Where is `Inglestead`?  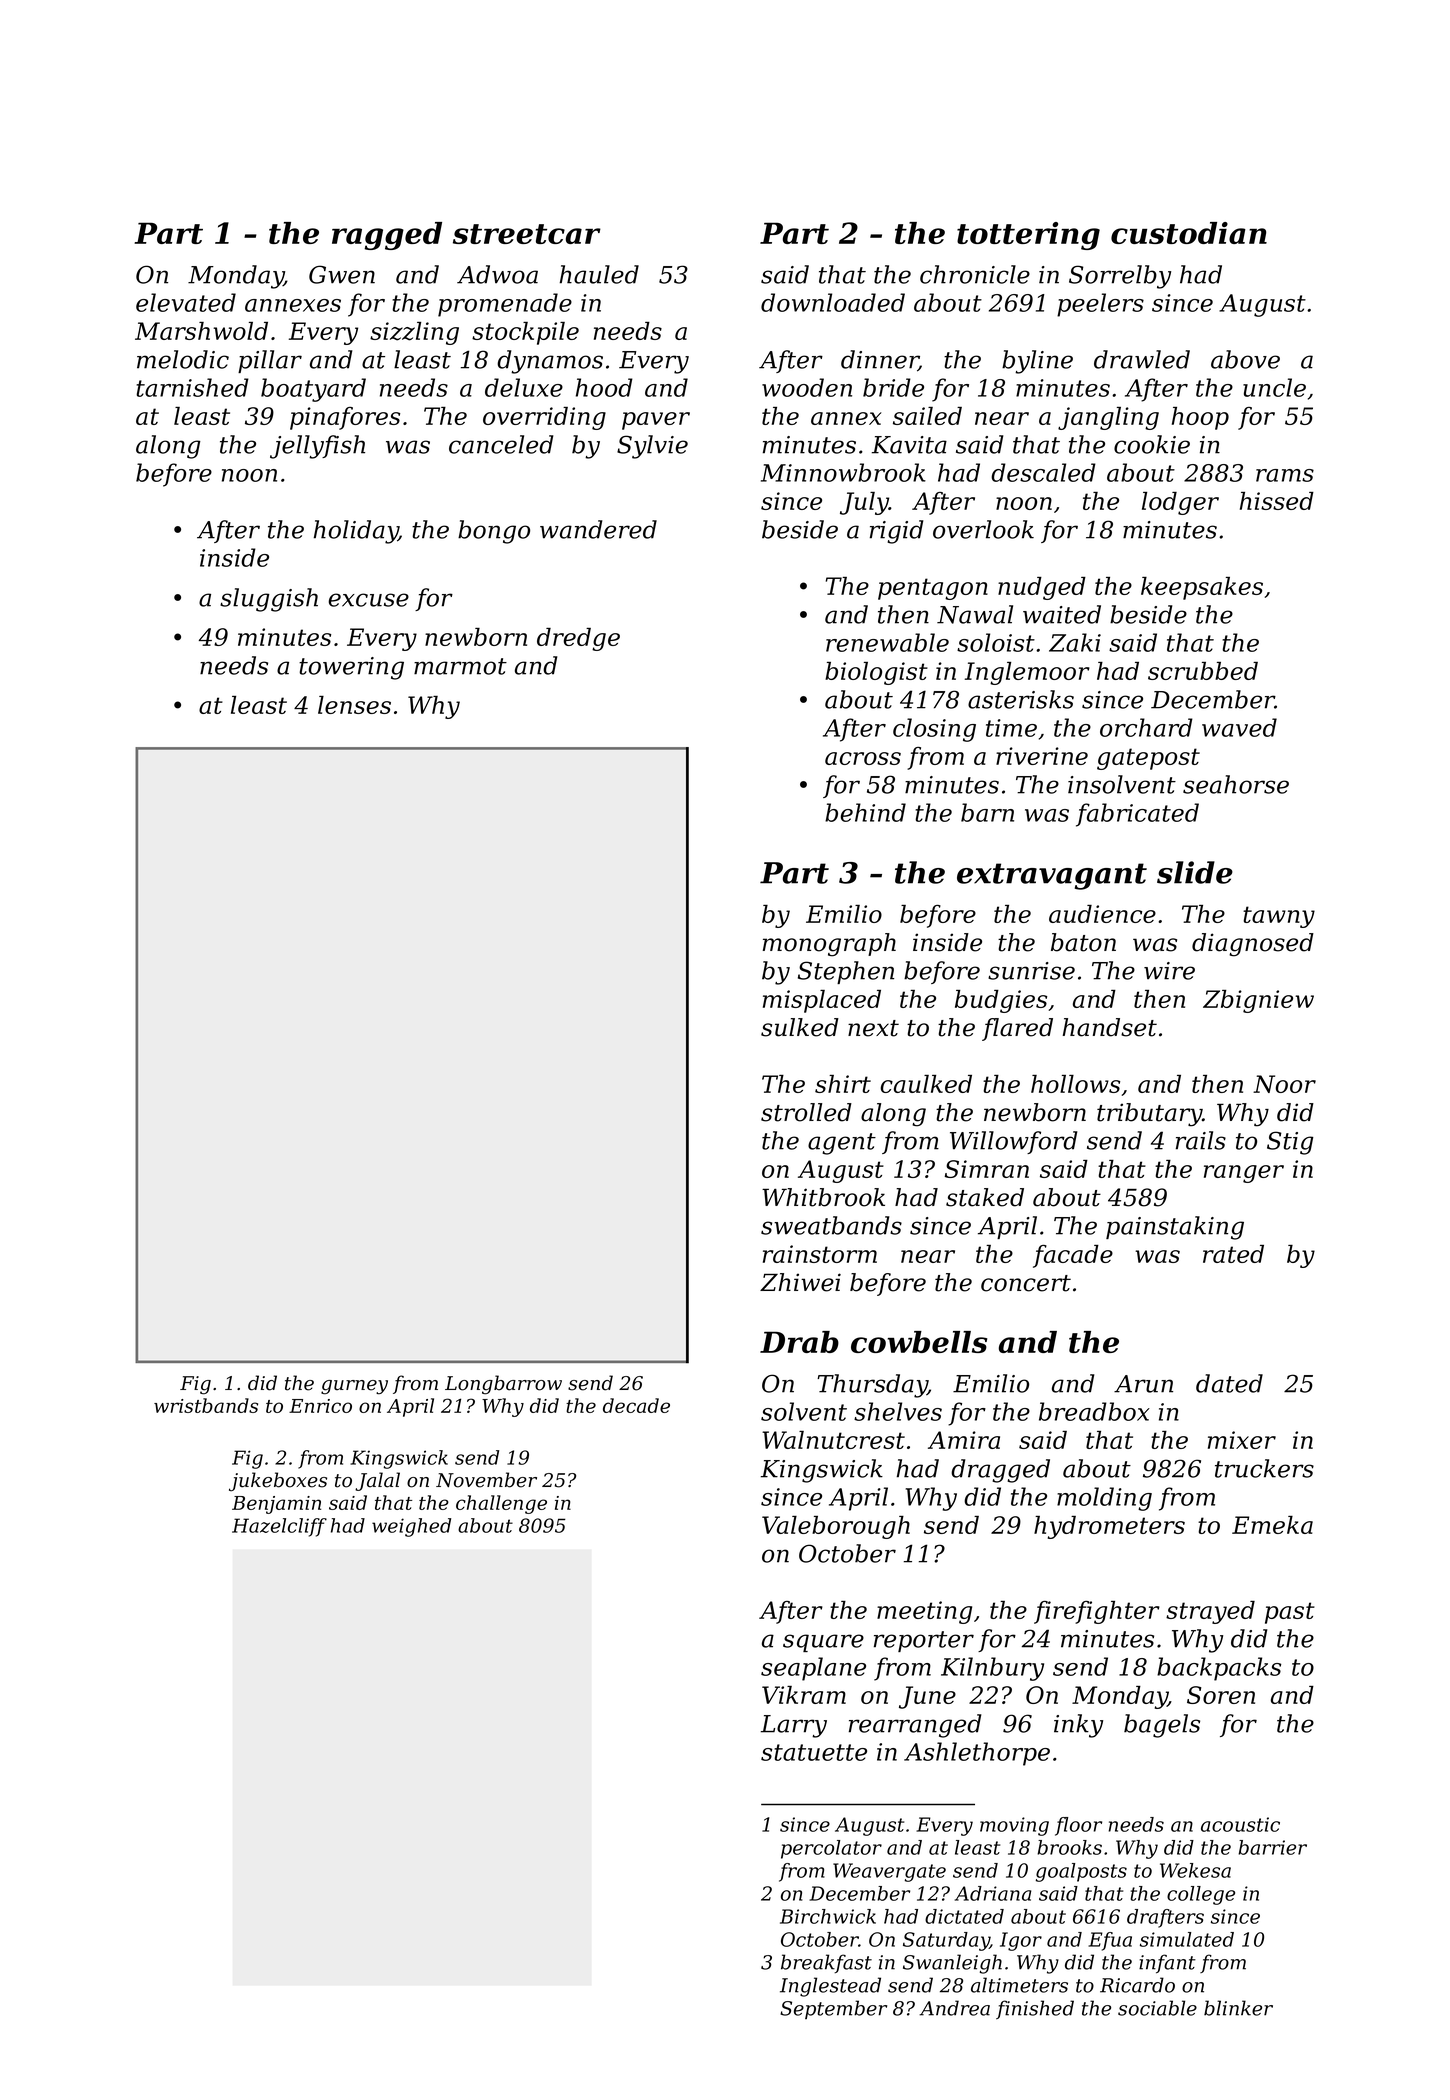 Inglestead is located at coordinates (830, 1987).
